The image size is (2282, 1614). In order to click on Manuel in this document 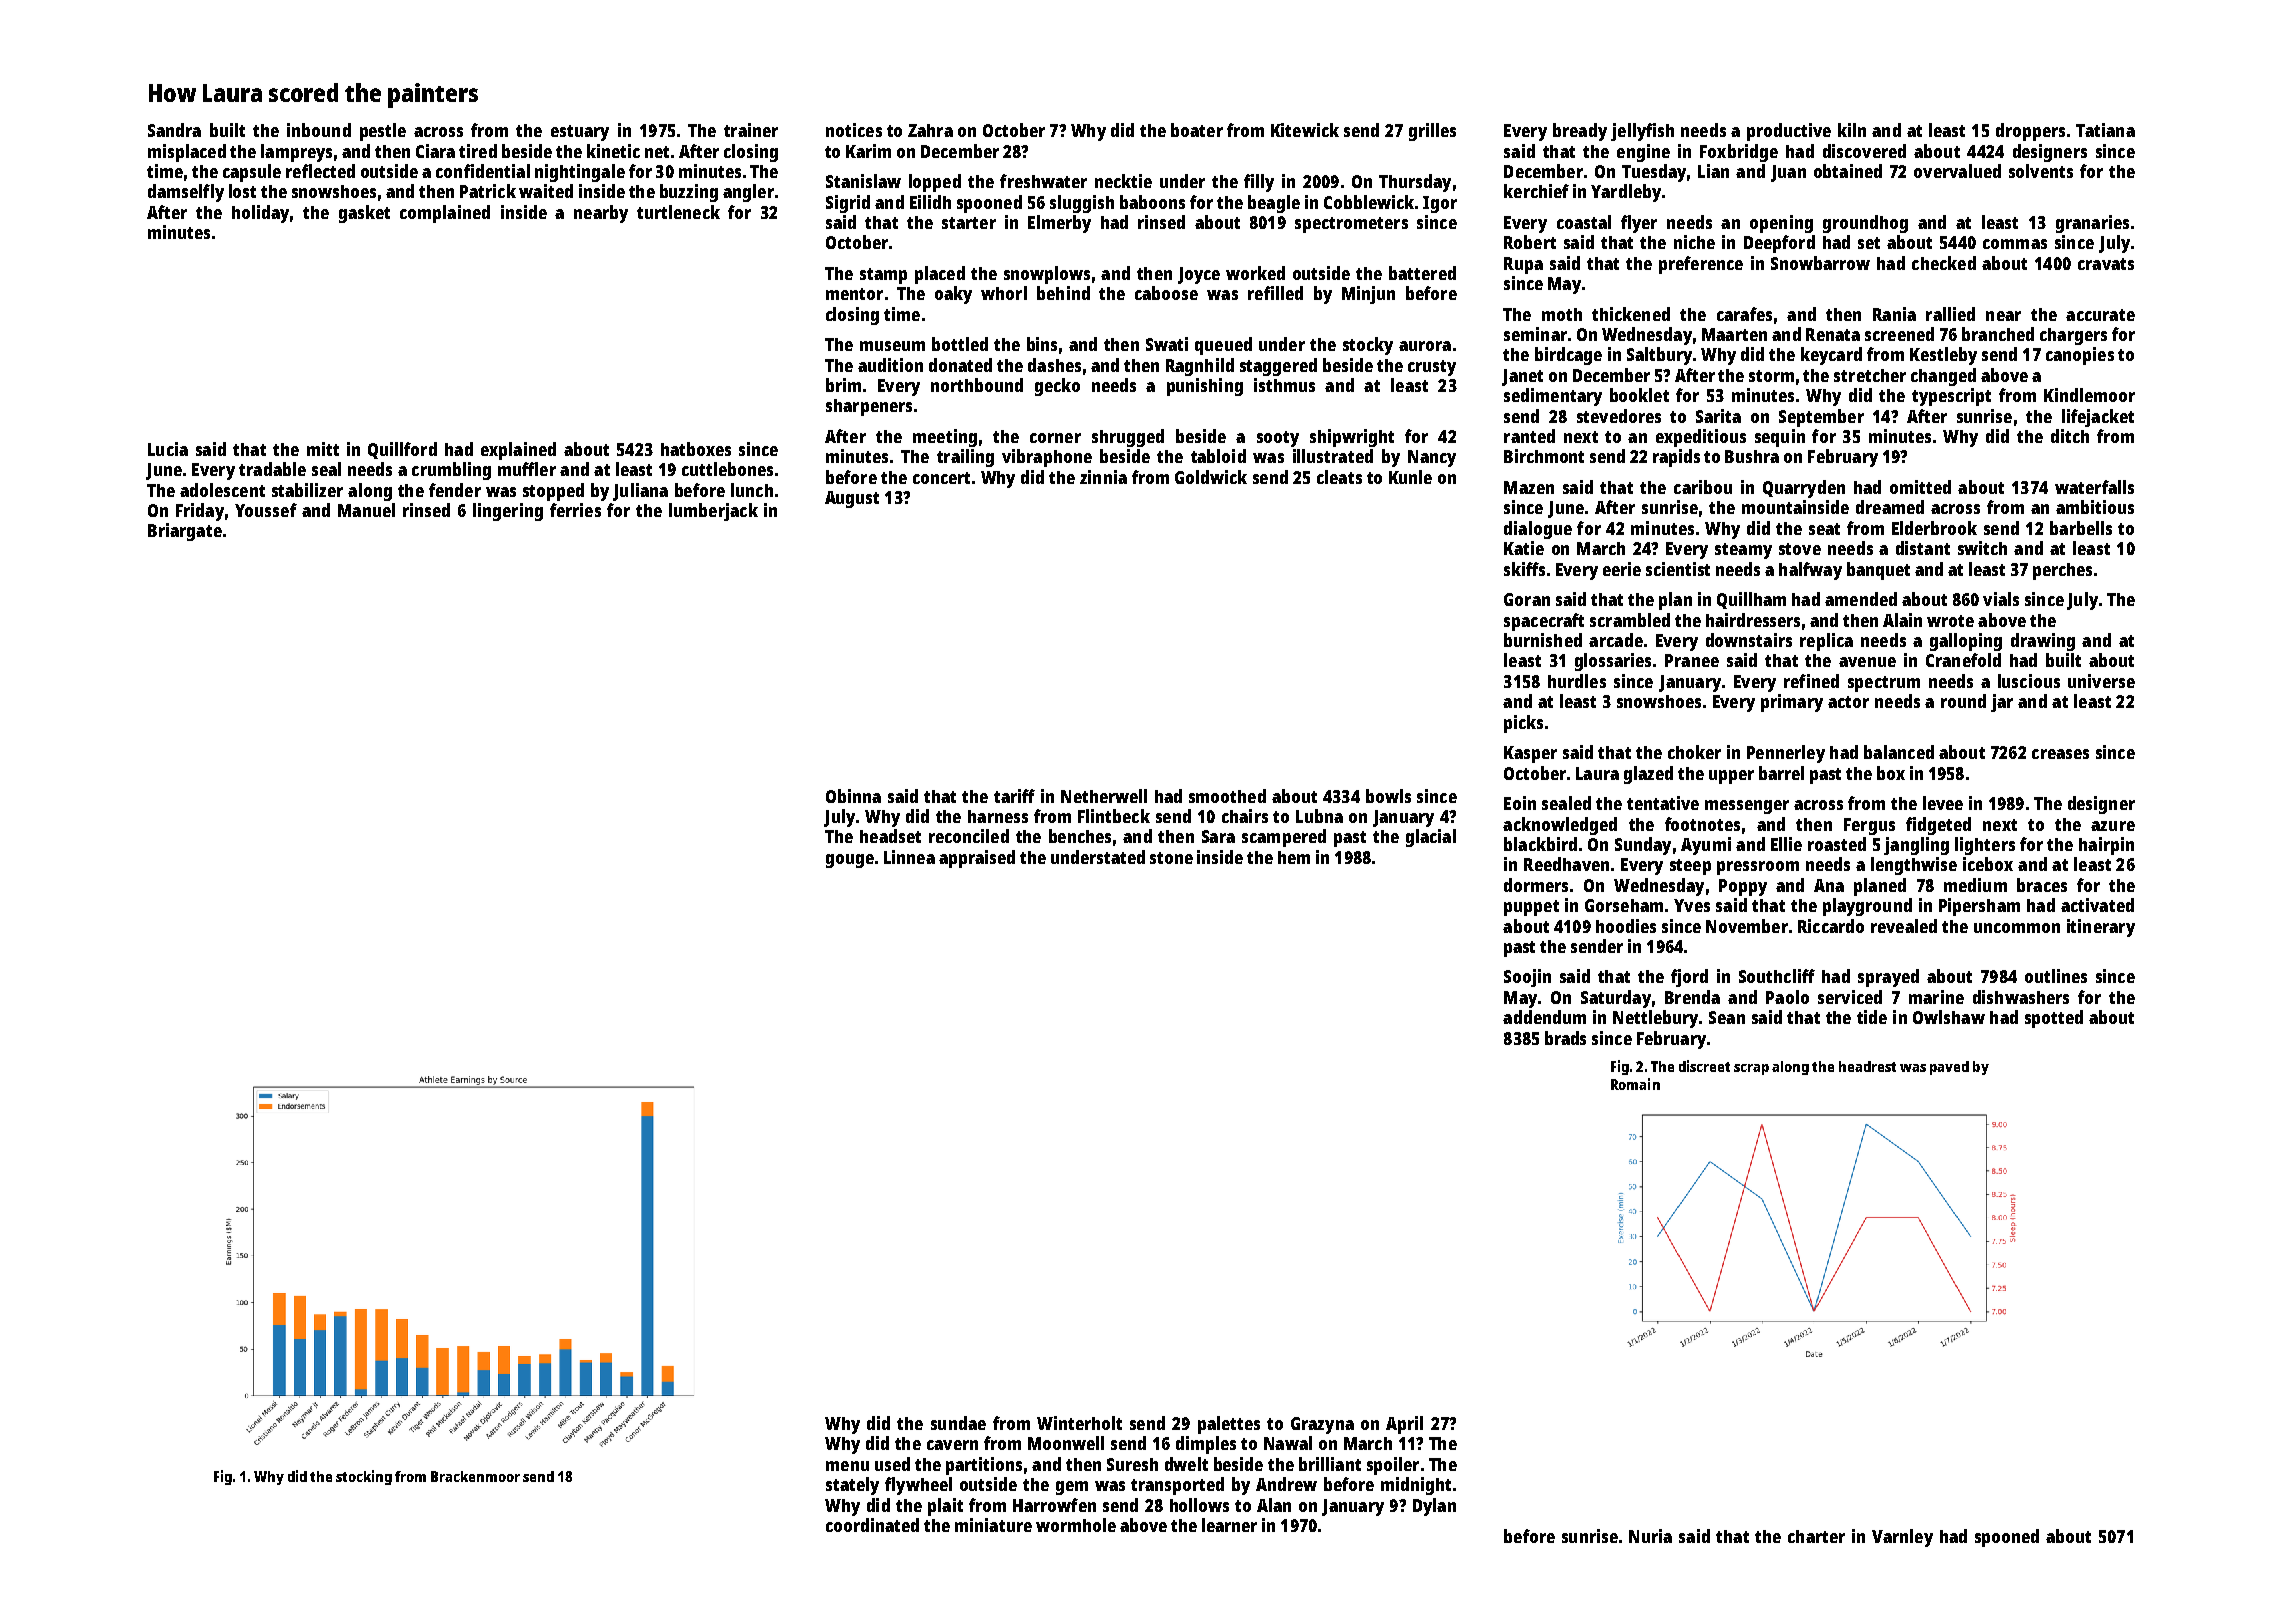, I will do `click(366, 510)`.
